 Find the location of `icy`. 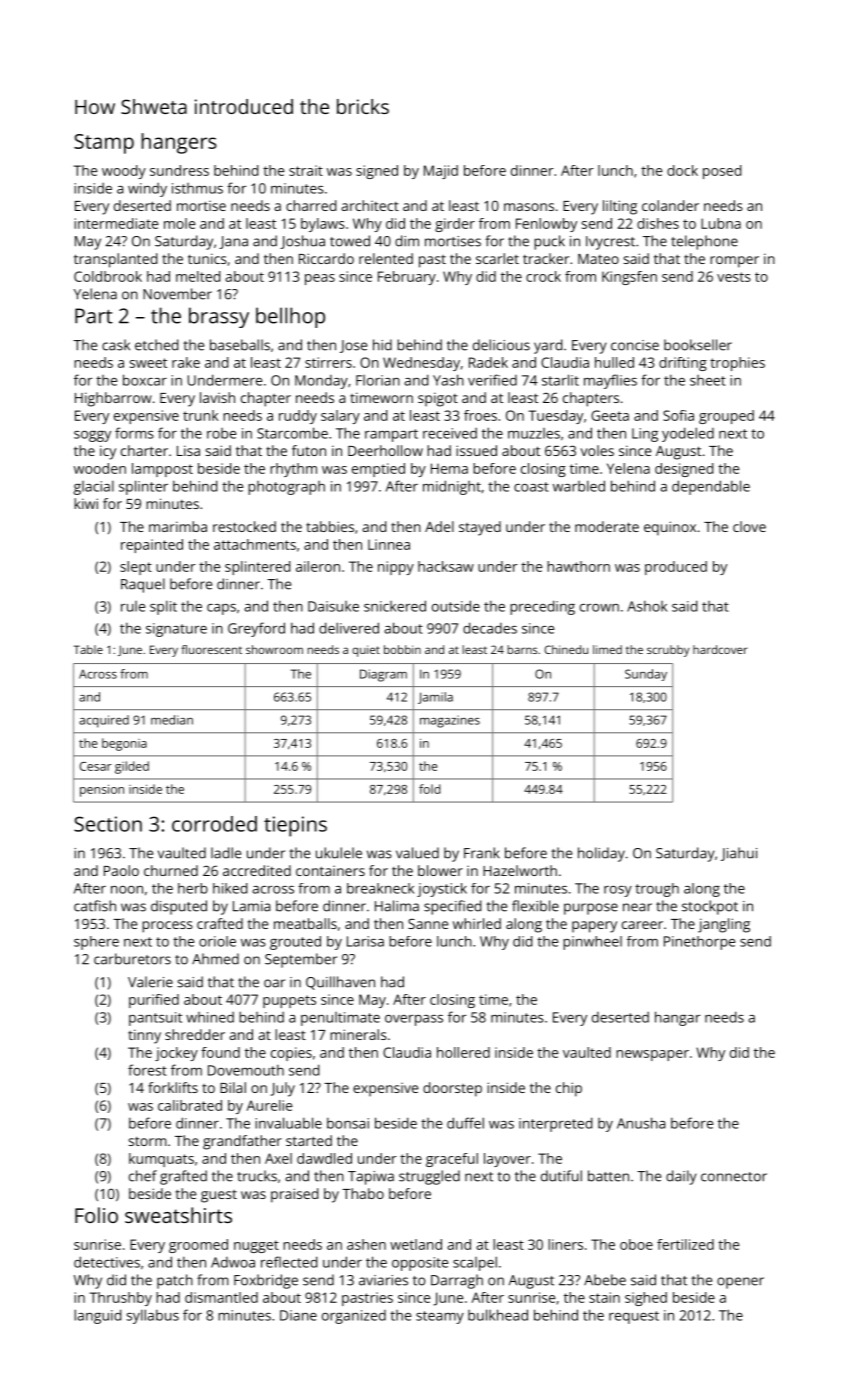

icy is located at coordinates (108, 452).
